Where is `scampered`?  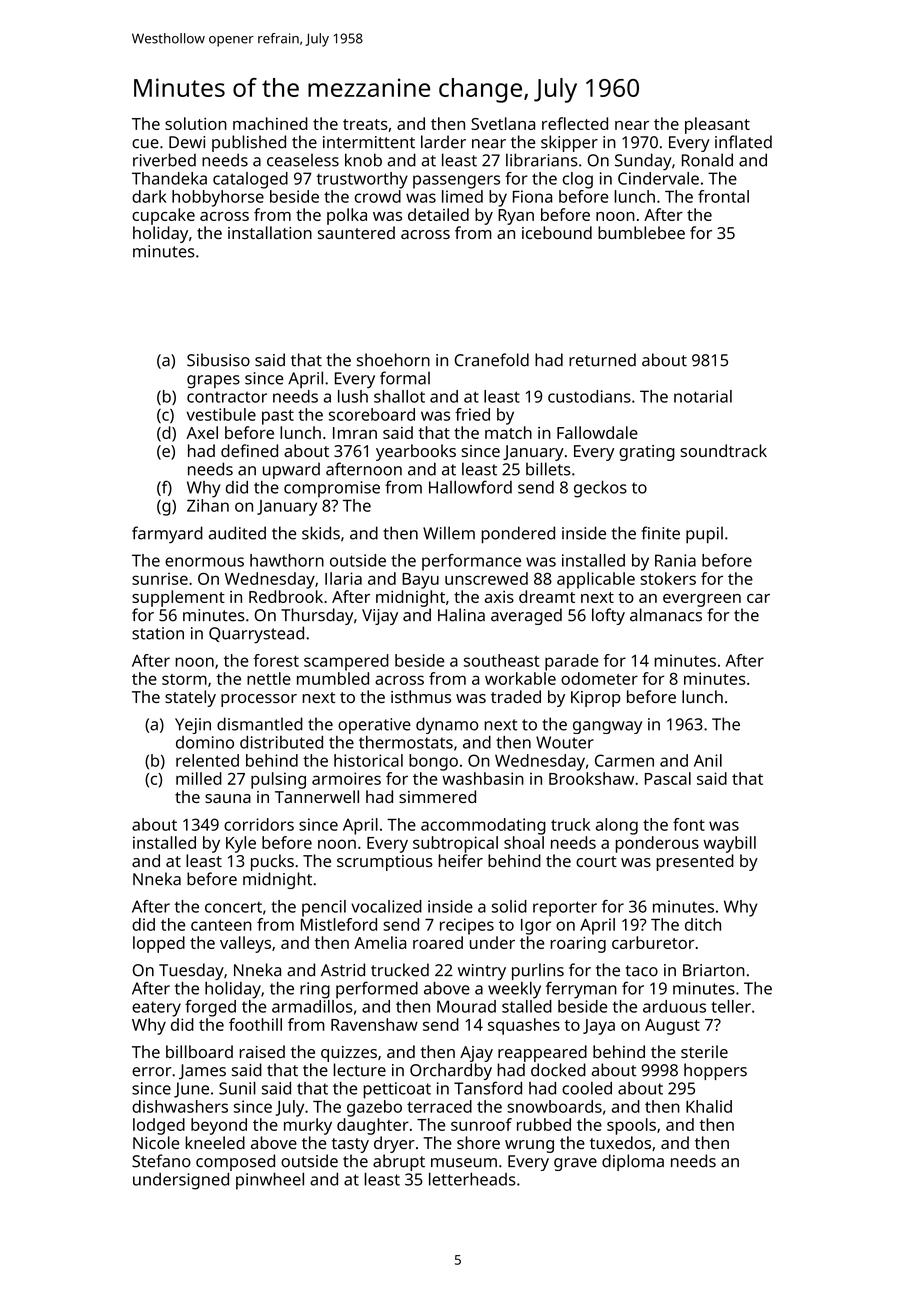
scampered is located at coordinates (346, 662).
